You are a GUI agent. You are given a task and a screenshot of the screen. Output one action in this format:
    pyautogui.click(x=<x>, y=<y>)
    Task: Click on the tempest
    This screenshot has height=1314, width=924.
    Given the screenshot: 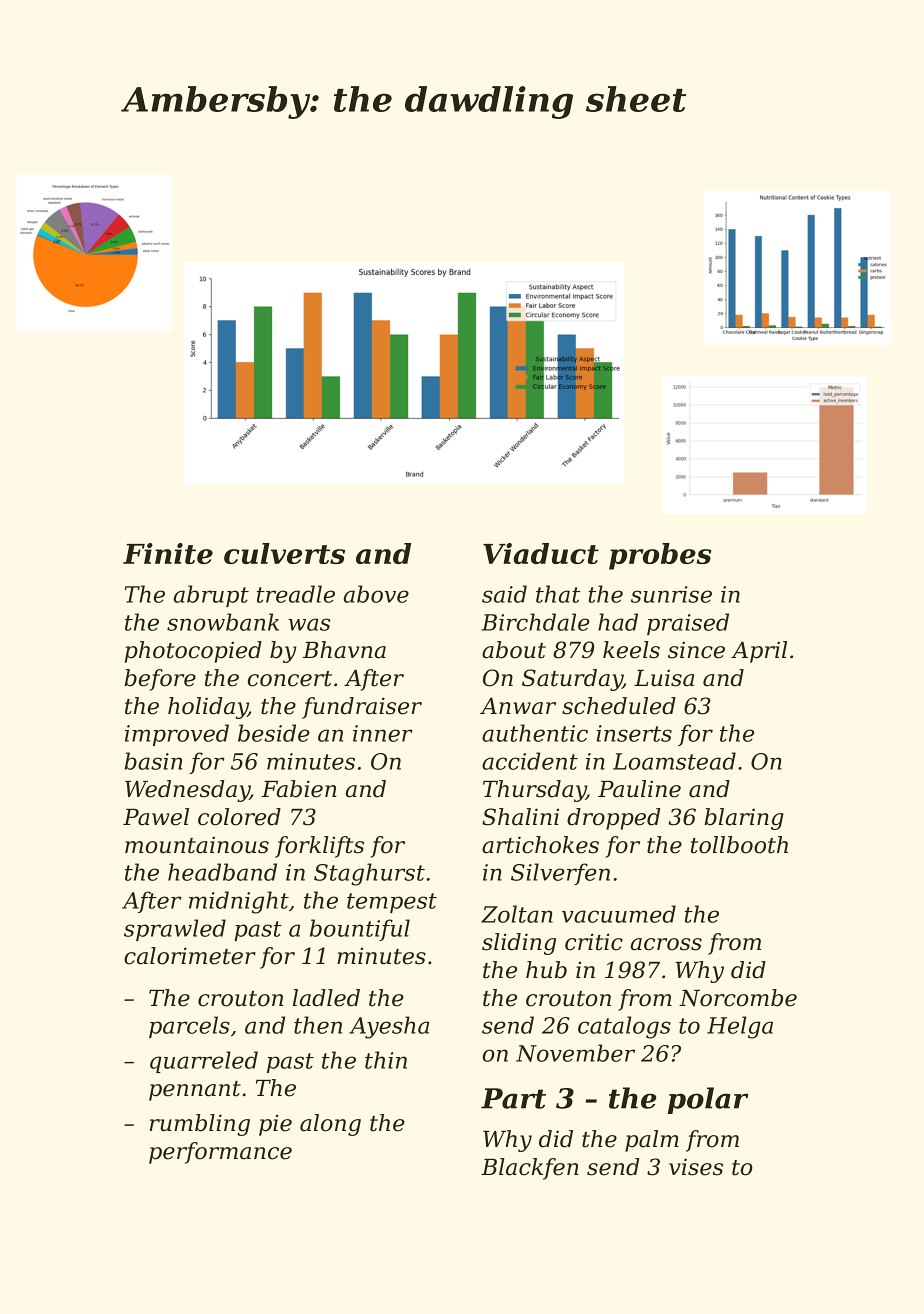 What is the action you would take?
    pyautogui.click(x=392, y=903)
